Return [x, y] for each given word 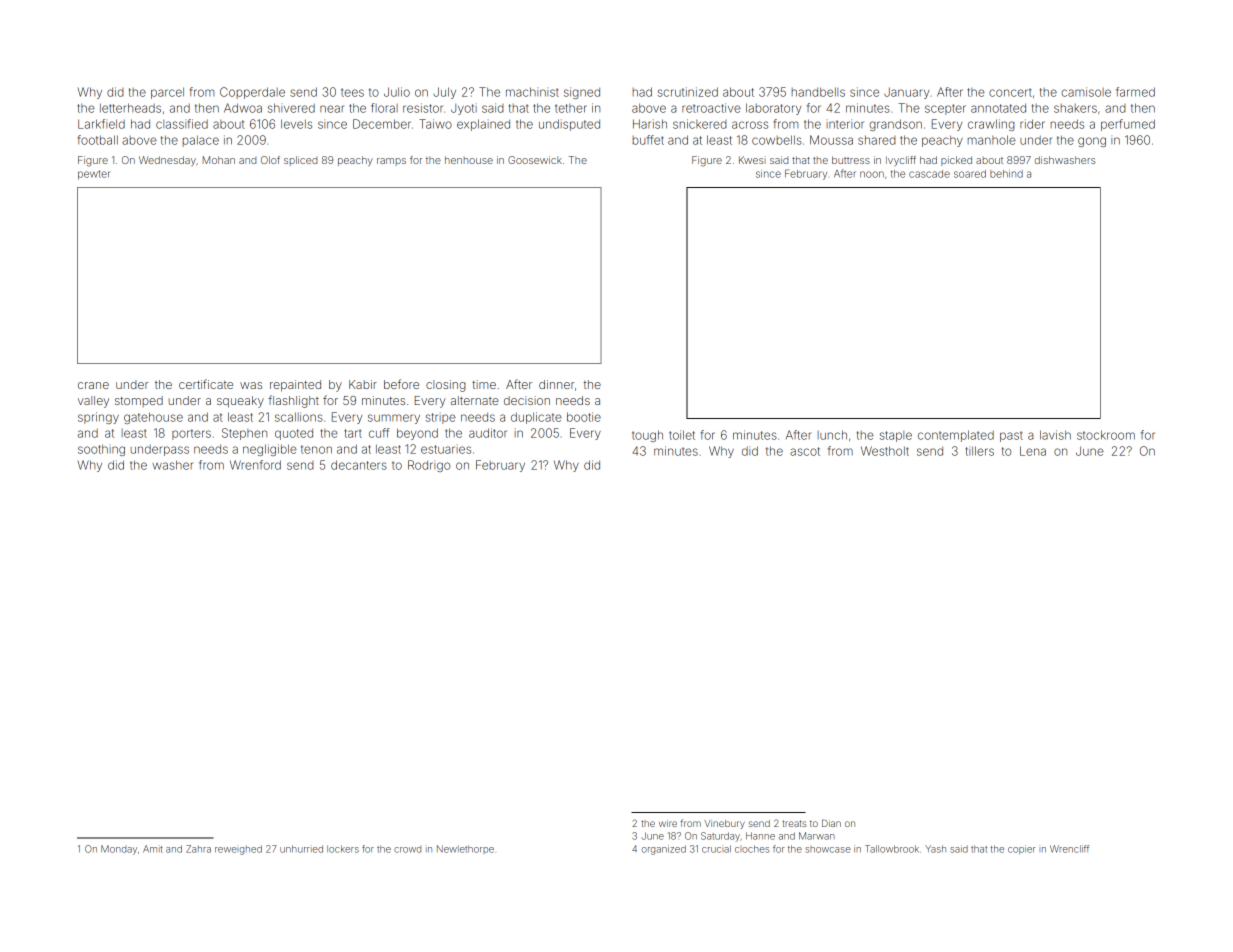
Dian [831, 823]
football [98, 140]
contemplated [956, 436]
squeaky [240, 402]
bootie [584, 417]
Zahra [198, 849]
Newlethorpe [465, 849]
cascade [929, 174]
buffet [648, 140]
